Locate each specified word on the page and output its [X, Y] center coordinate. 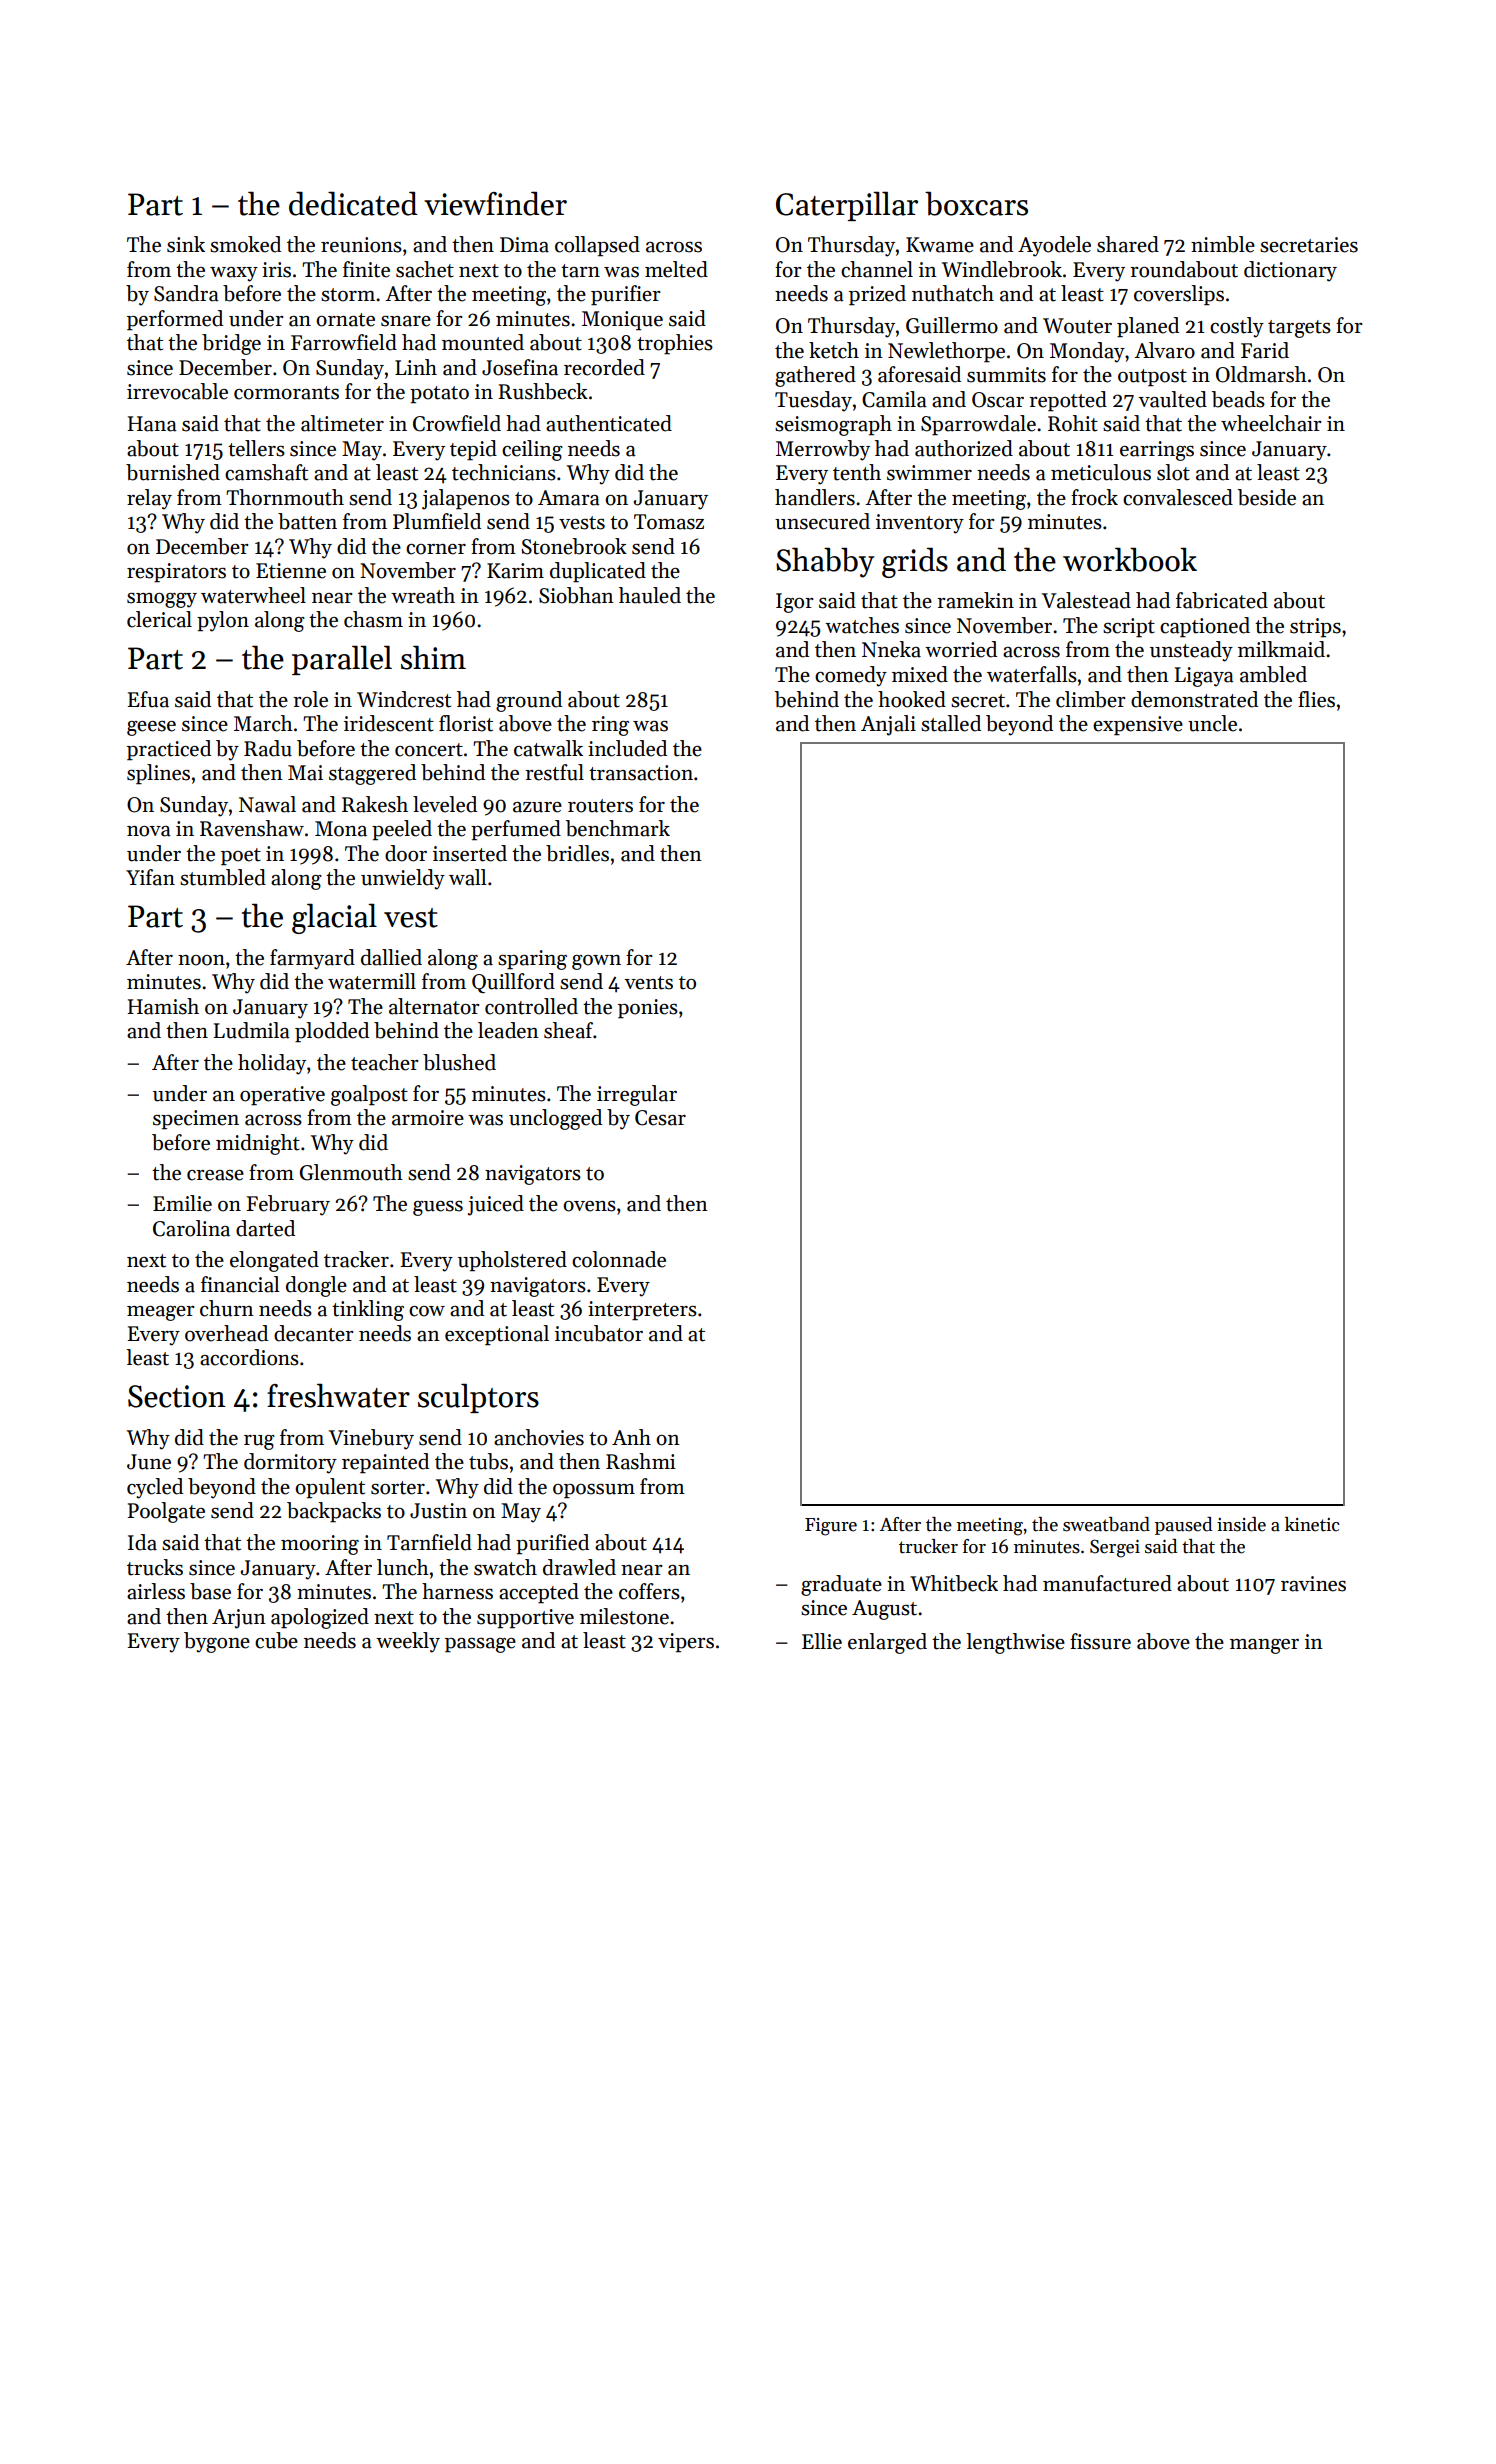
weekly [408, 1642]
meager [161, 1313]
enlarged [887, 1643]
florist [466, 723]
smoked [245, 244]
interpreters [642, 1311]
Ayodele [1054, 246]
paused [1183, 1526]
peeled [402, 830]
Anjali [888, 725]
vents [648, 983]
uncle [1212, 723]
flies [1316, 699]
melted [676, 269]
